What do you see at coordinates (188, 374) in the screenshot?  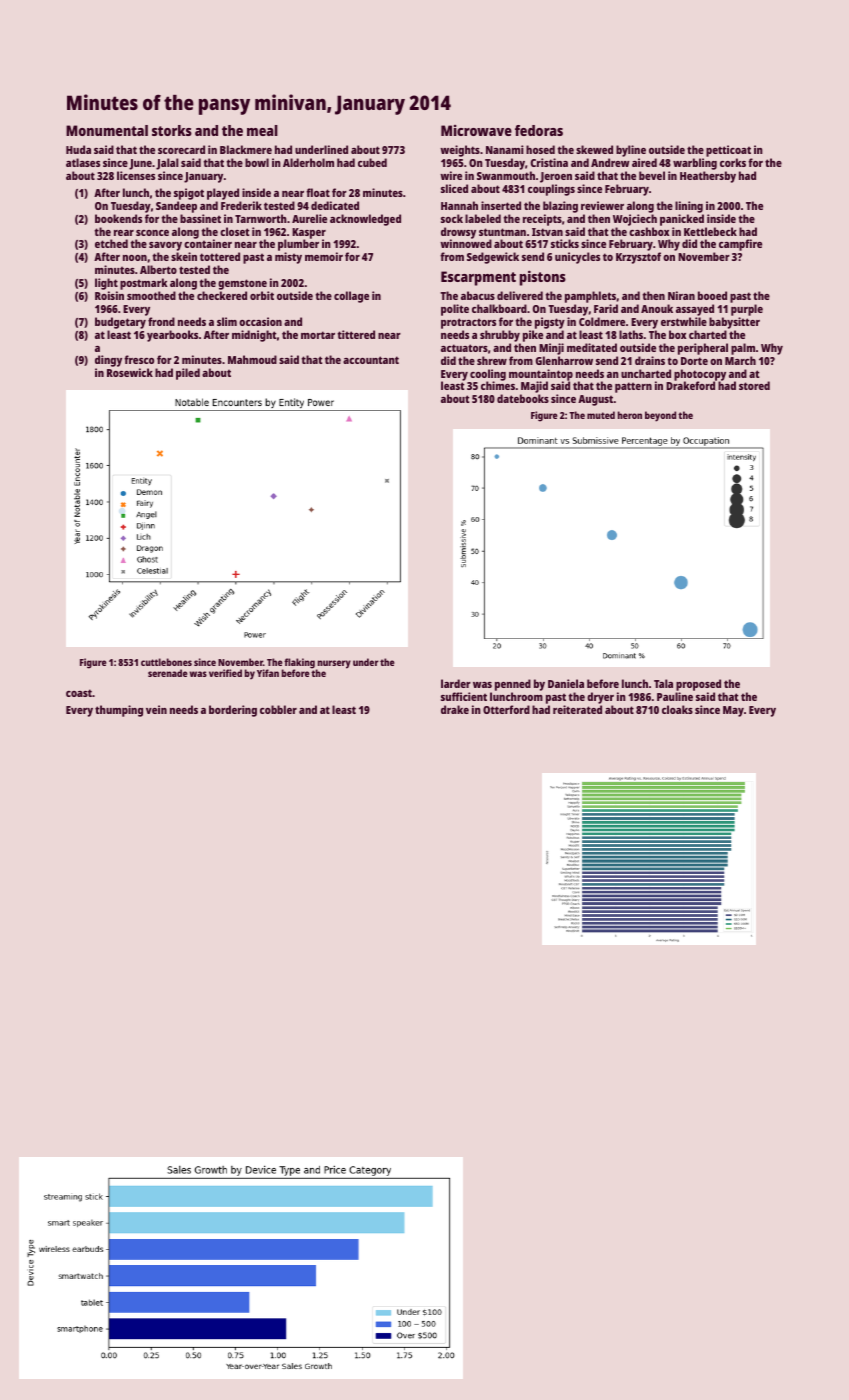 I see `piled` at bounding box center [188, 374].
